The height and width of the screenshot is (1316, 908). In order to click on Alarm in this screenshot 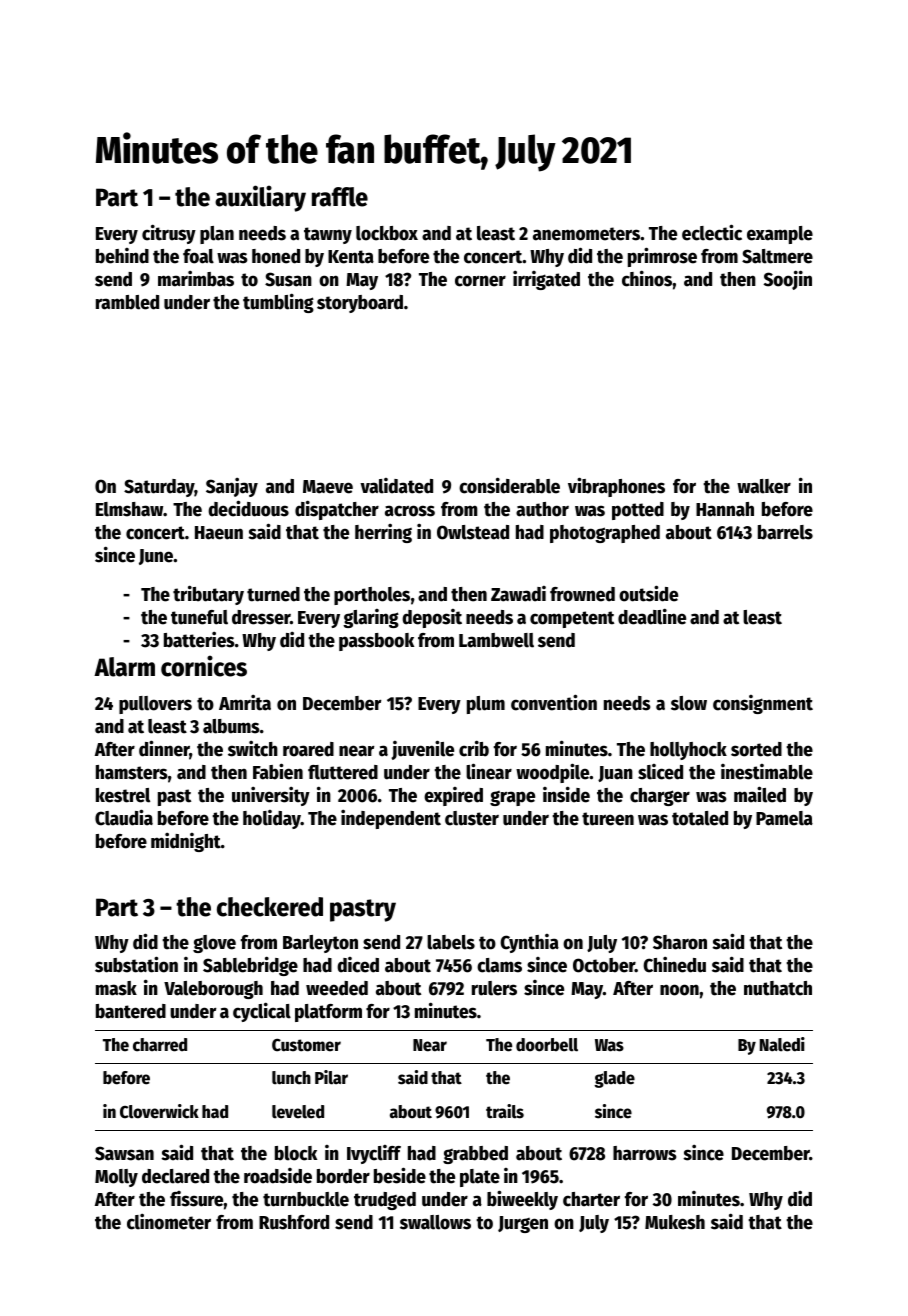, I will do `click(124, 667)`.
